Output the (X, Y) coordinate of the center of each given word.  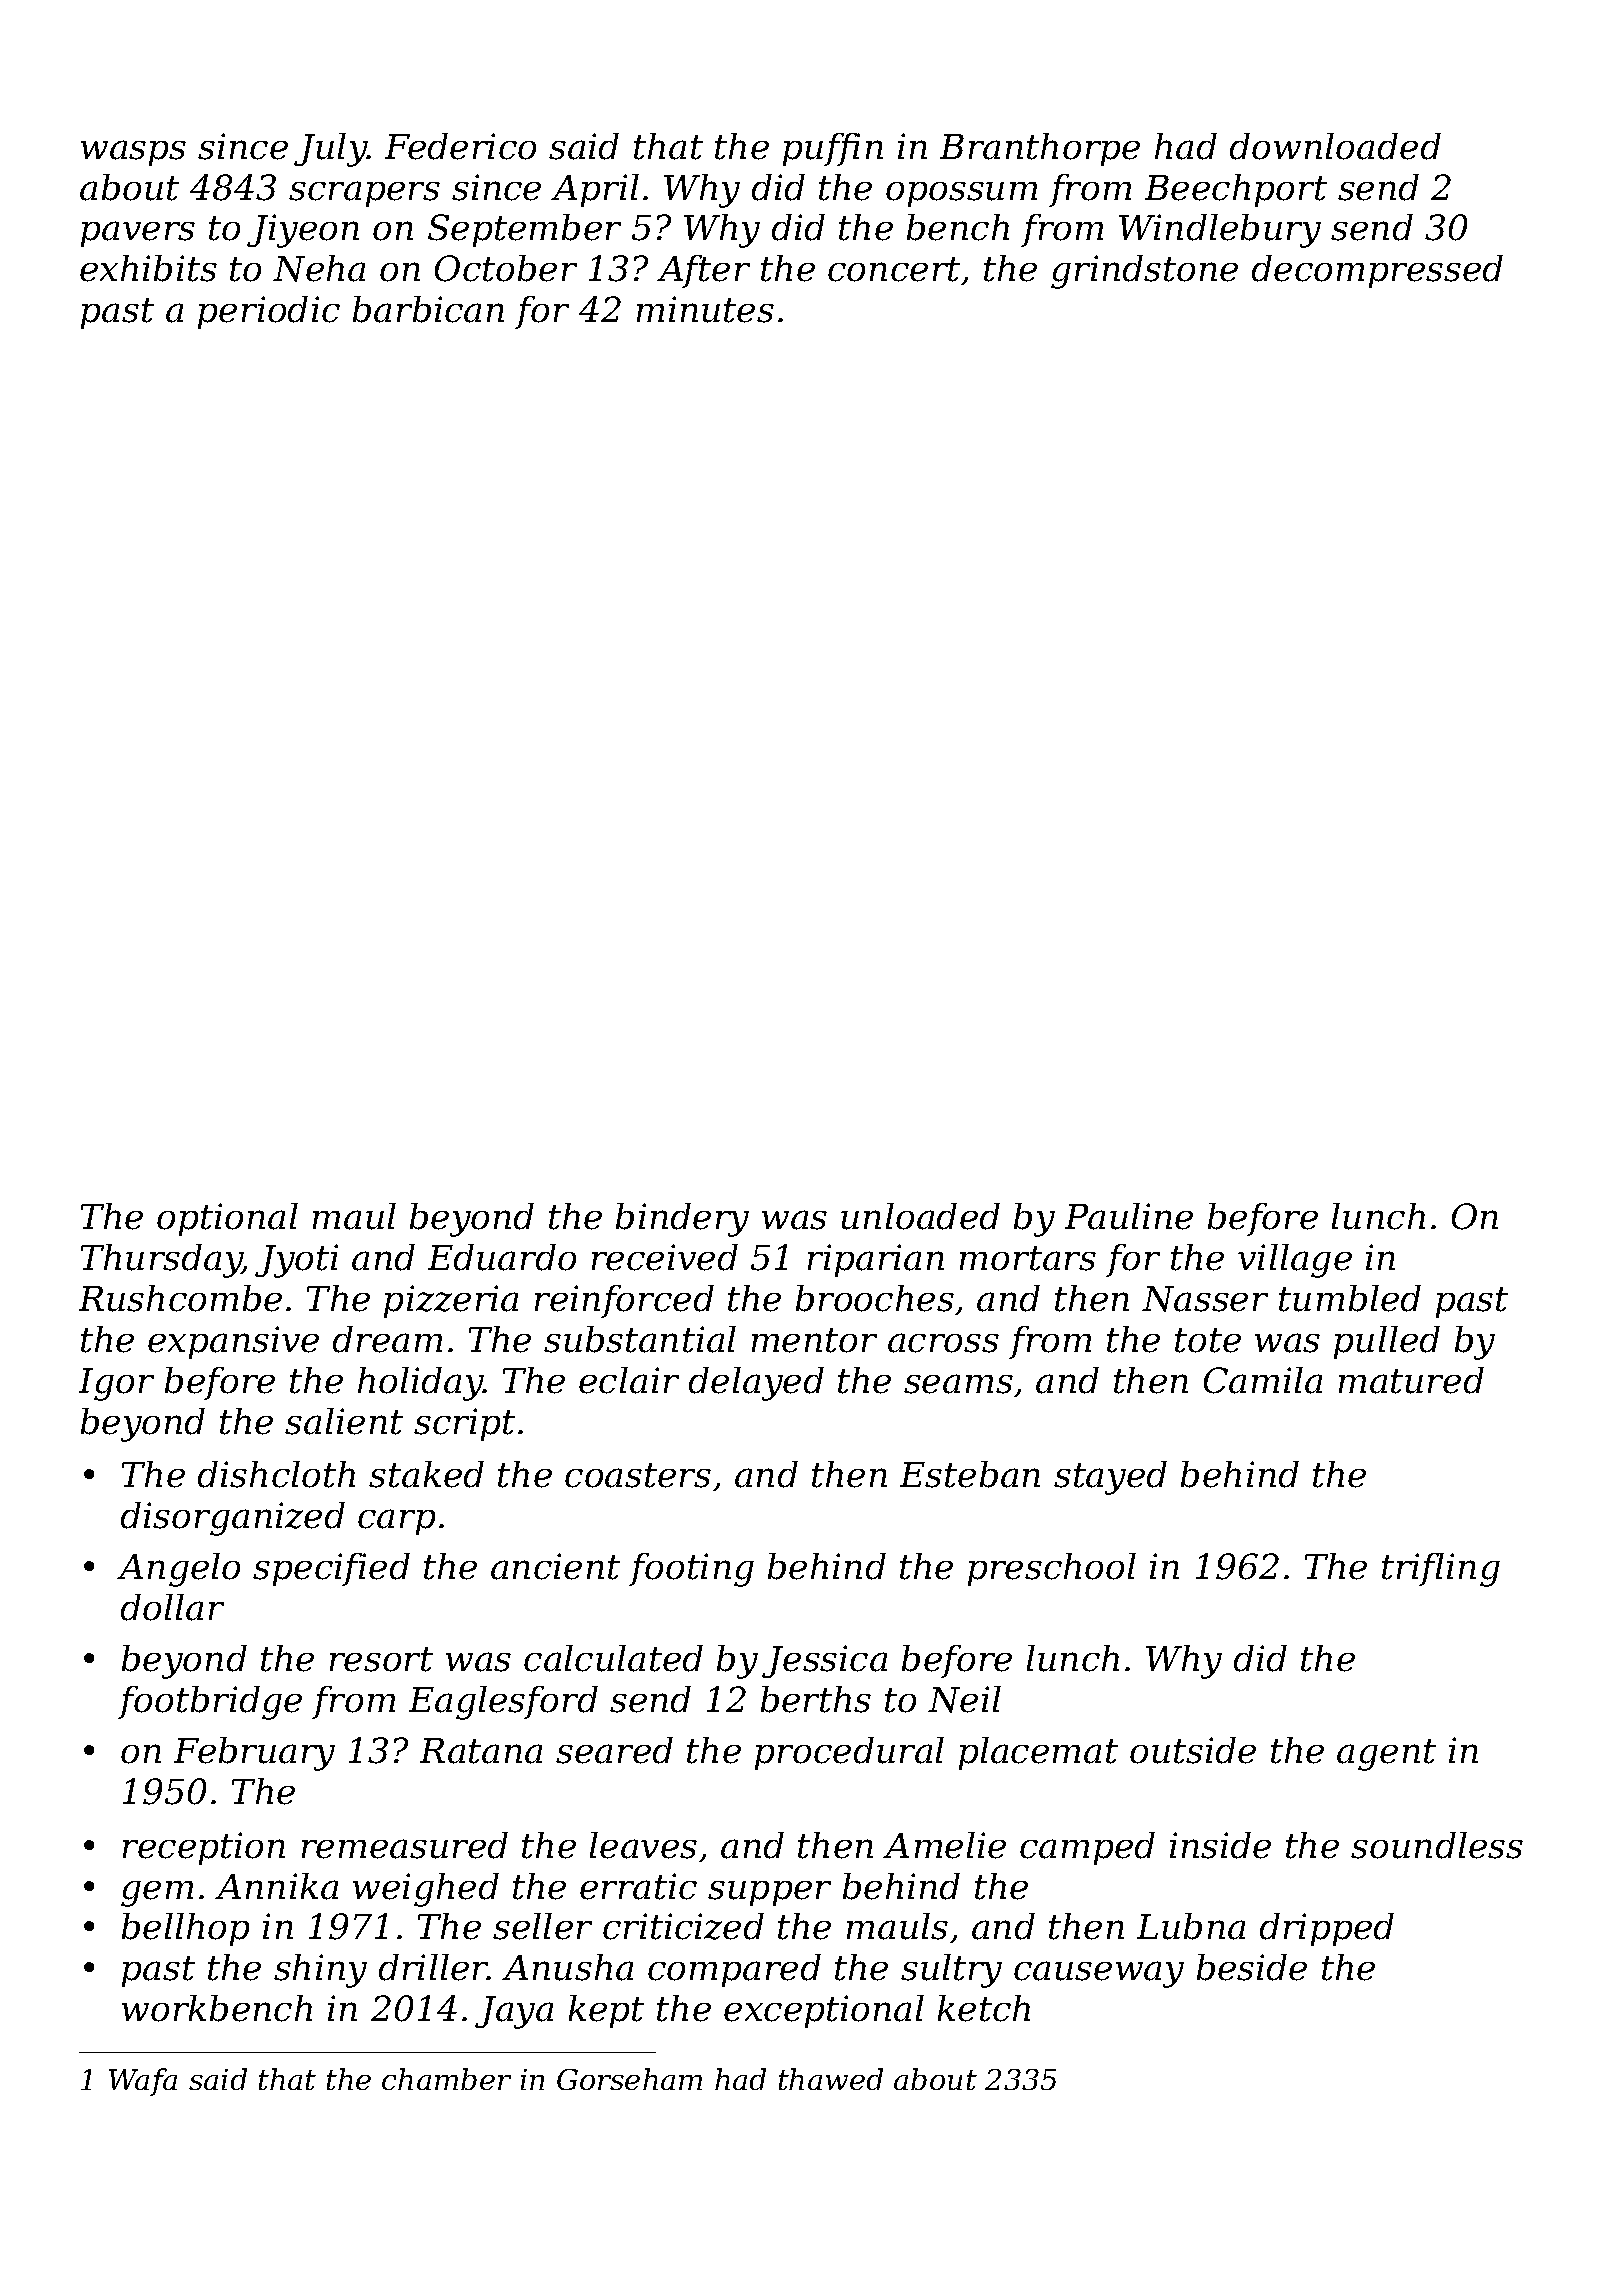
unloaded (920, 1216)
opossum (961, 194)
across (943, 1343)
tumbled (1350, 1298)
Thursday (161, 1261)
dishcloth (276, 1474)
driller (433, 1967)
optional (227, 1219)
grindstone (1144, 272)
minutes (705, 309)
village (1295, 1261)
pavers (138, 234)
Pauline (1129, 1216)
